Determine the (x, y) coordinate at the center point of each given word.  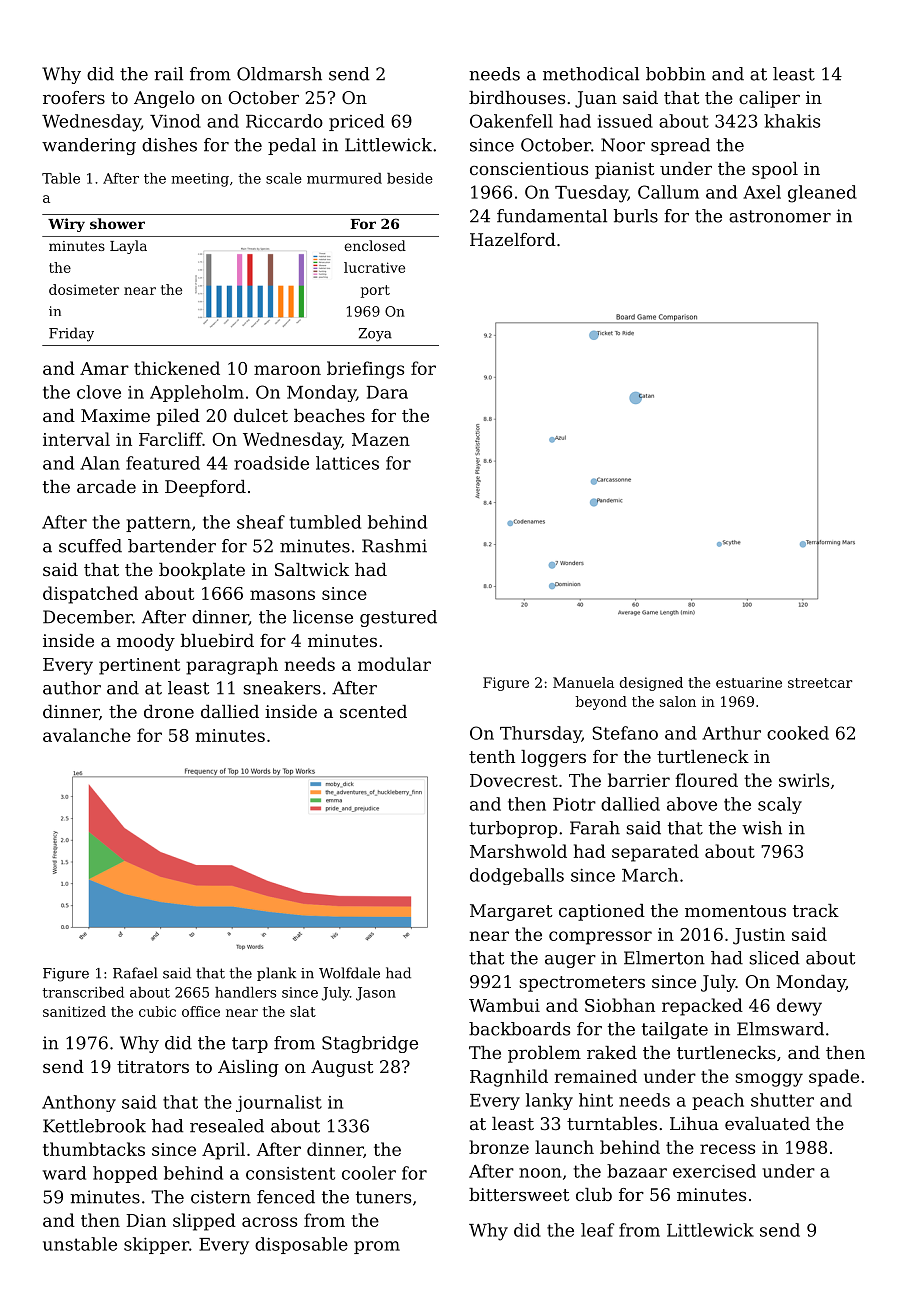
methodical (591, 74)
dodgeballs (517, 876)
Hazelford (513, 239)
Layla (128, 247)
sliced (774, 958)
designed (651, 684)
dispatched (90, 595)
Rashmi (394, 546)
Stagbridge (370, 1044)
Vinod (175, 121)
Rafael (135, 973)
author (72, 688)
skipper (156, 1245)
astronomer (780, 216)
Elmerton (664, 958)
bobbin (676, 74)
